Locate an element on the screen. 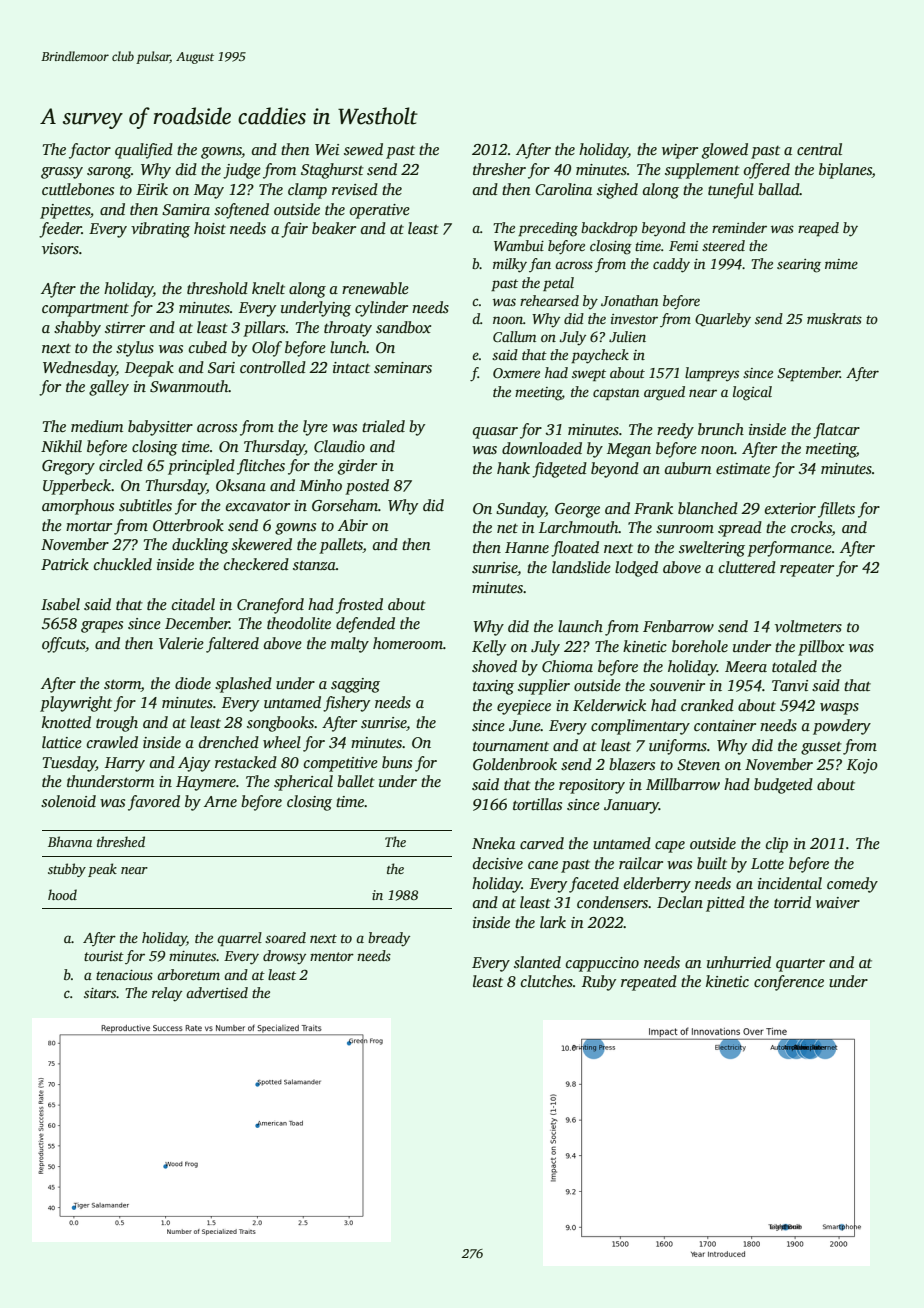 This screenshot has width=924, height=1308. glowed is located at coordinates (725, 151).
